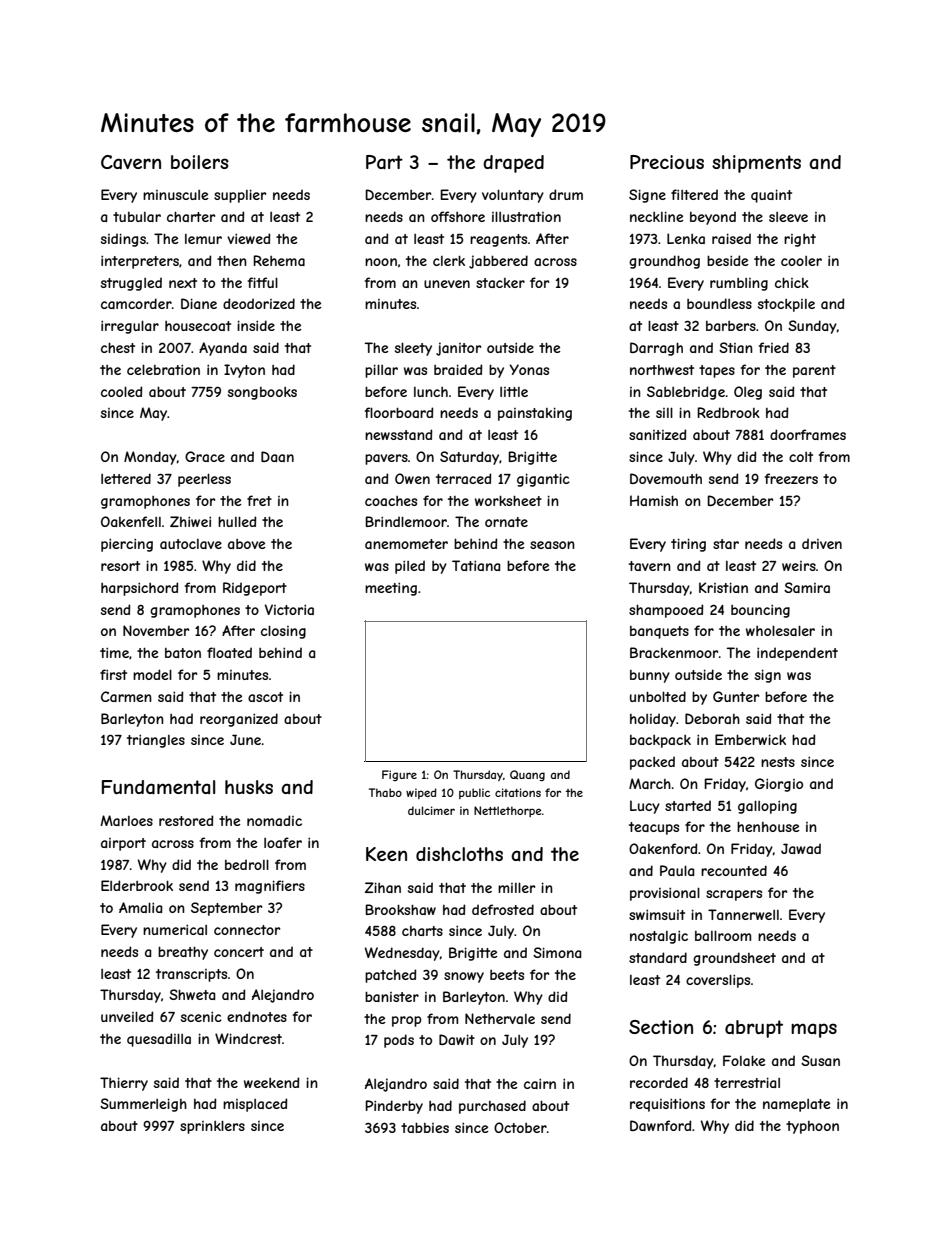 Image resolution: width=952 pixels, height=1233 pixels. Describe the element at coordinates (778, 762) in the screenshot. I see `nests` at that location.
